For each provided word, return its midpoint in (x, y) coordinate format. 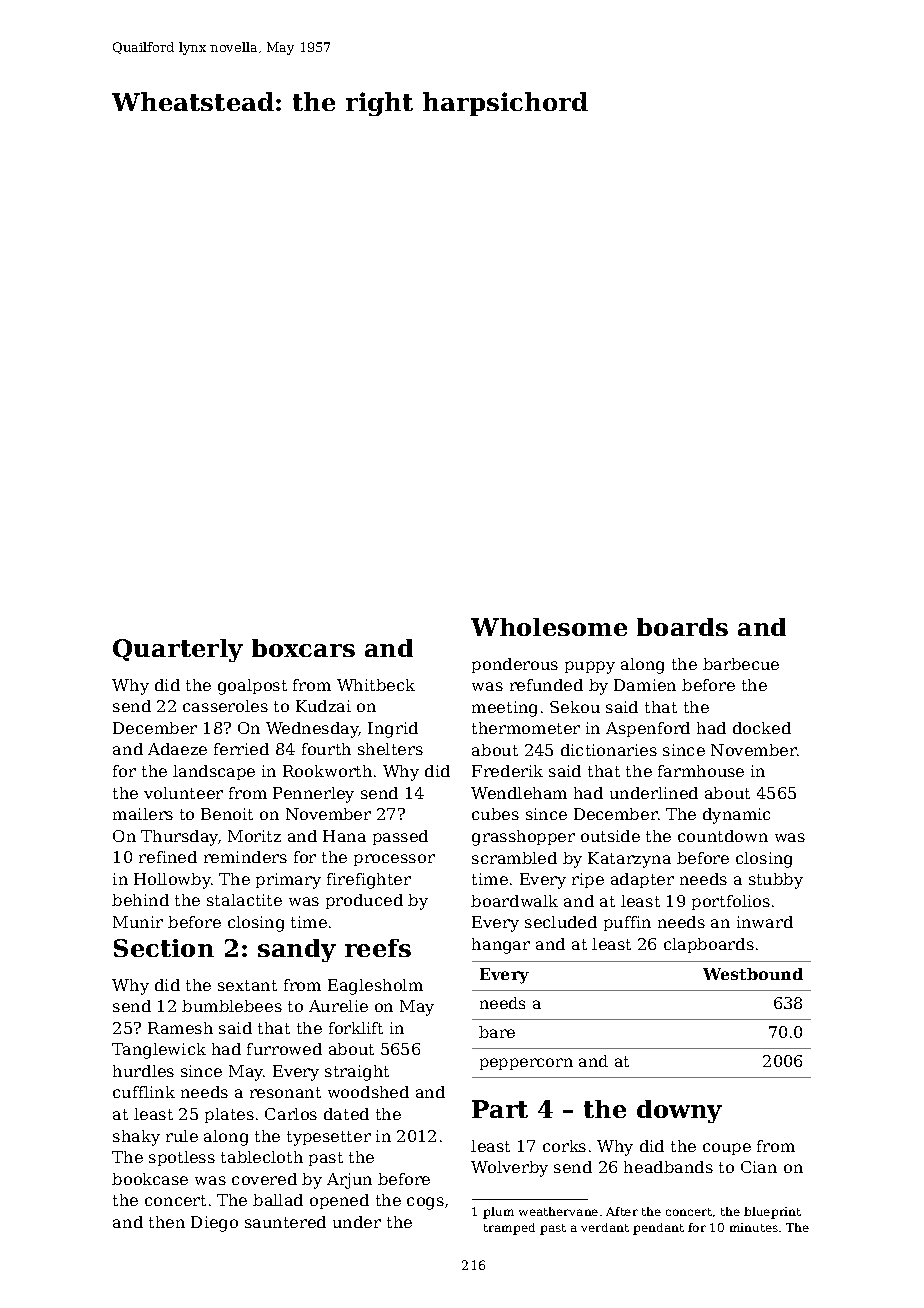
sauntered (285, 1222)
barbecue (741, 664)
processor (394, 860)
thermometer (526, 728)
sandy (297, 950)
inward (765, 922)
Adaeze (177, 749)
